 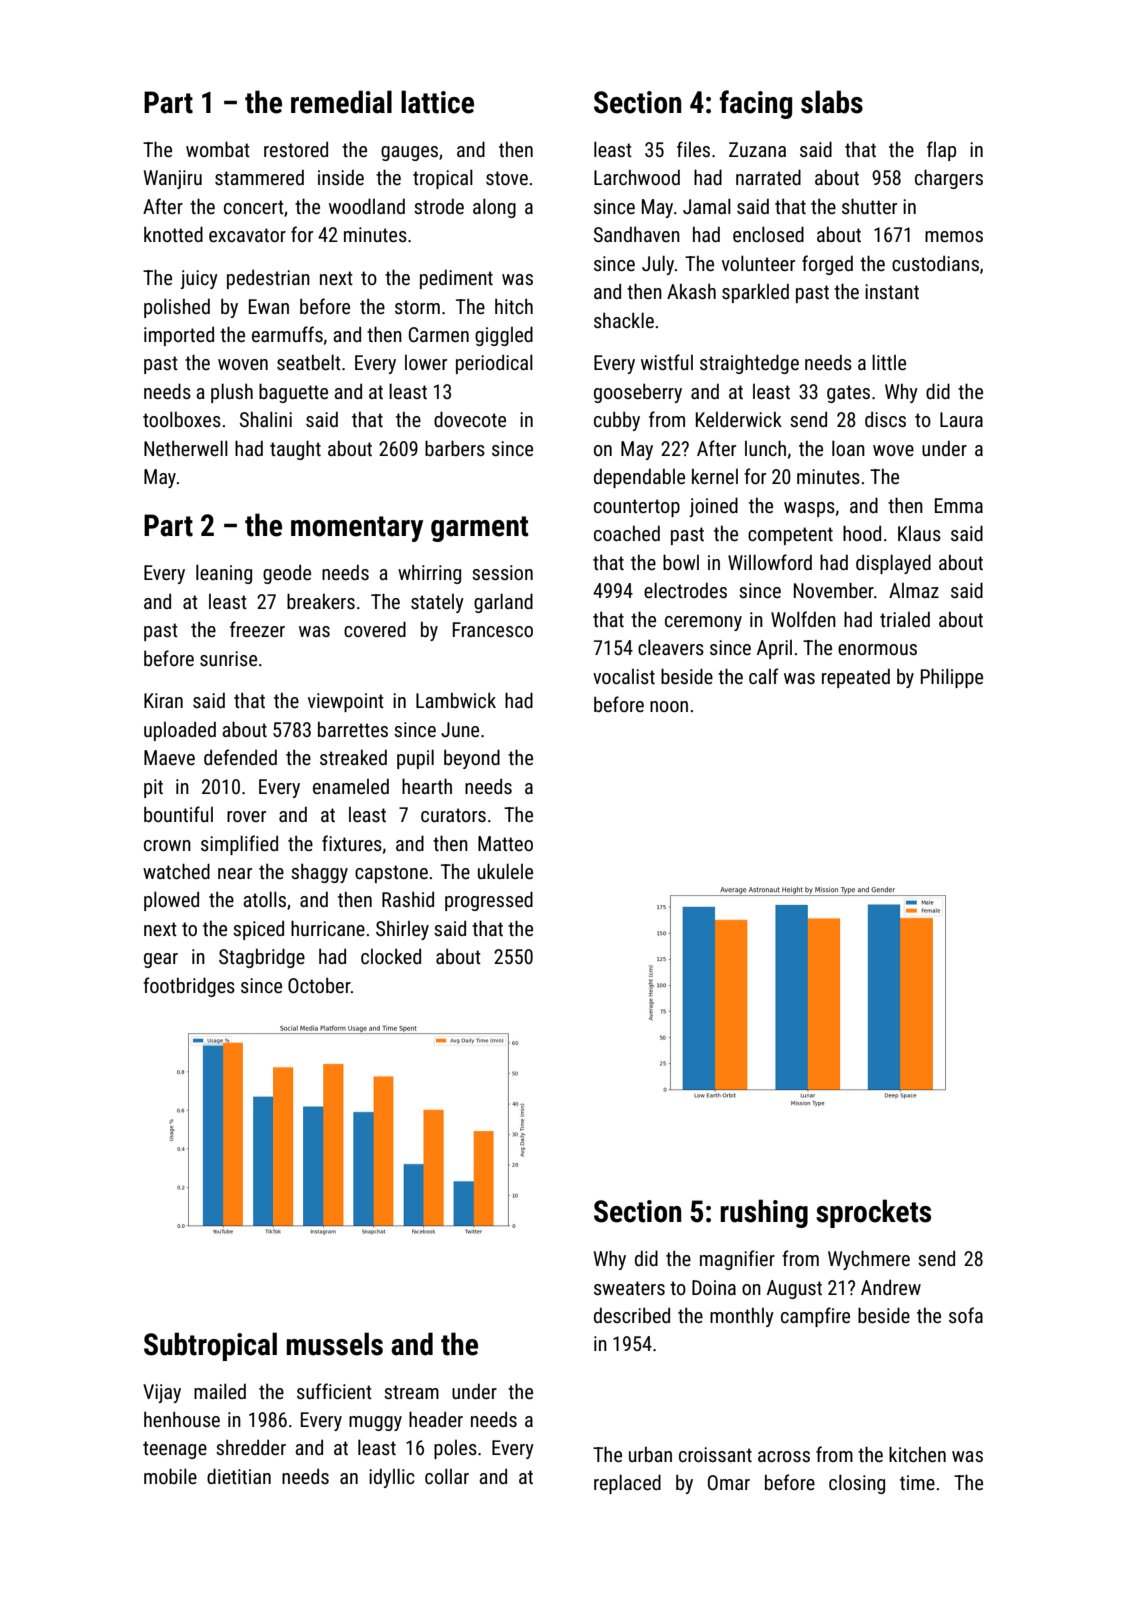 What do you see at coordinates (177, 308) in the screenshot?
I see `polished` at bounding box center [177, 308].
